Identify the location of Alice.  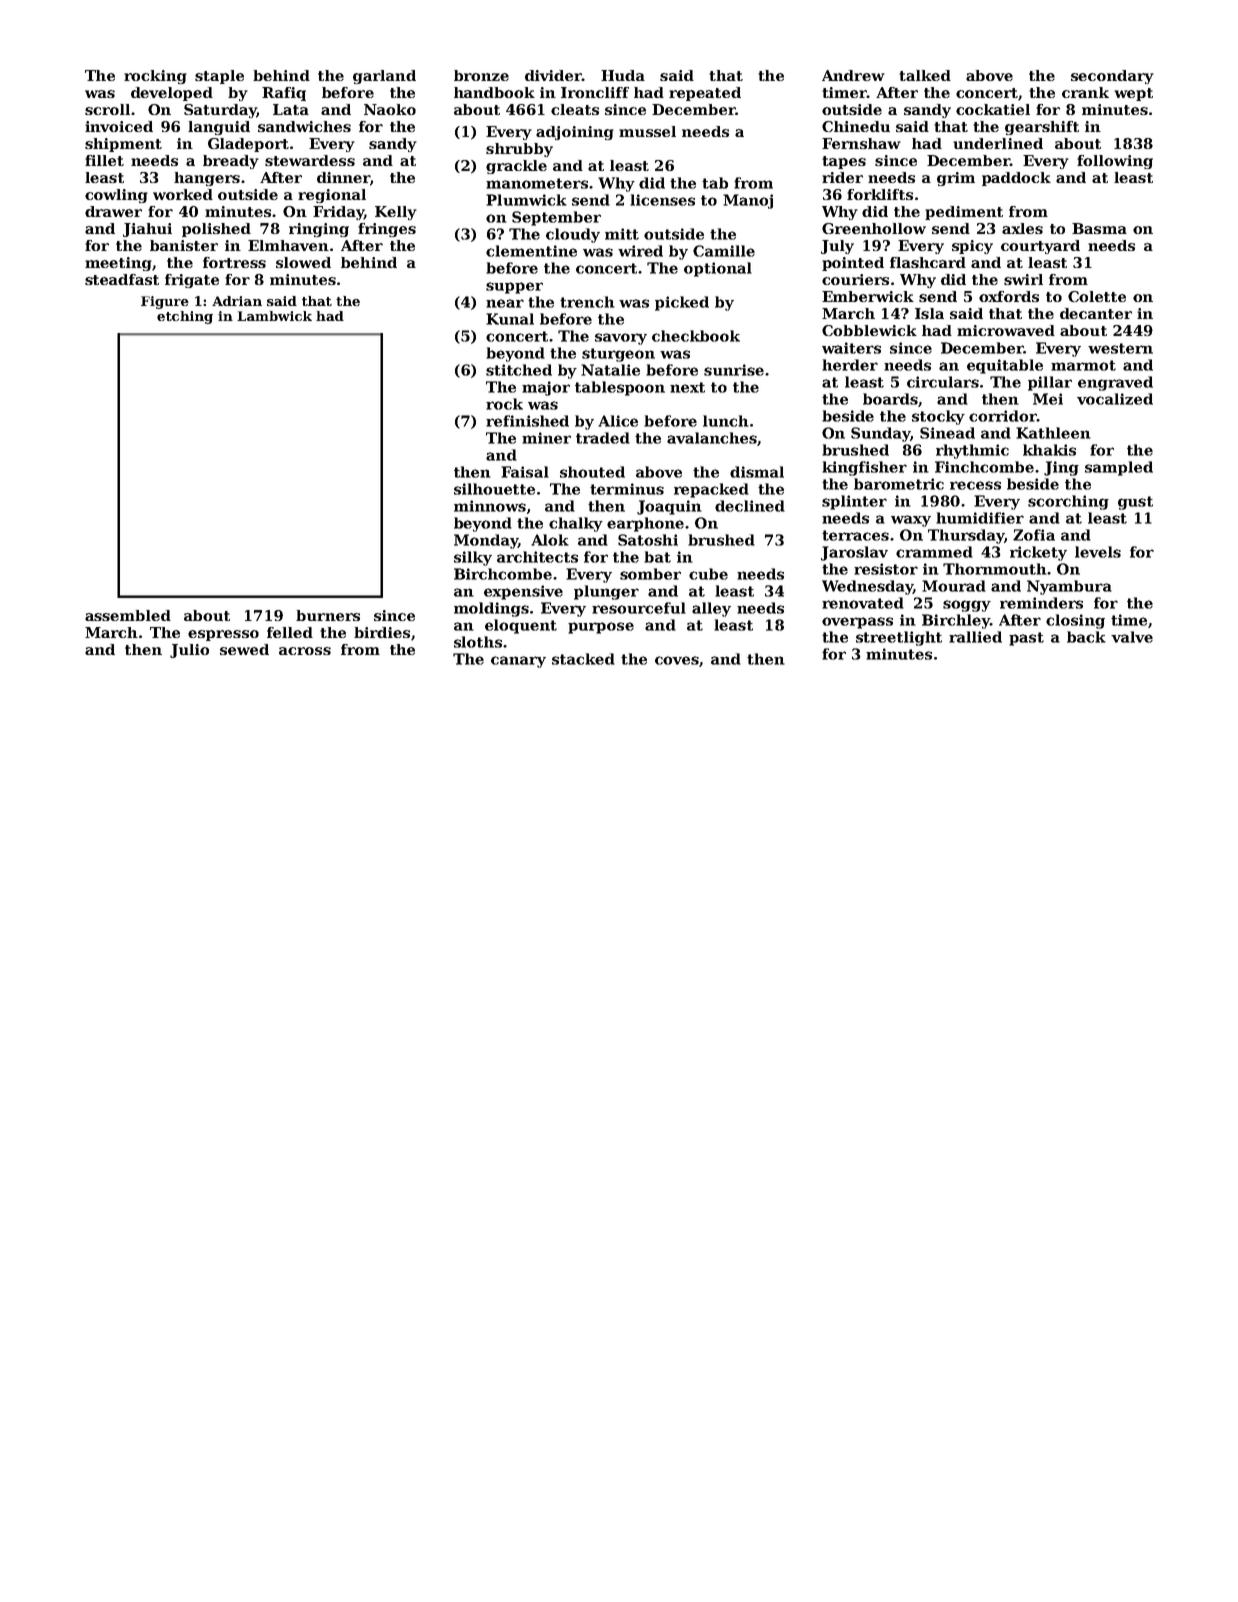
(618, 421).
